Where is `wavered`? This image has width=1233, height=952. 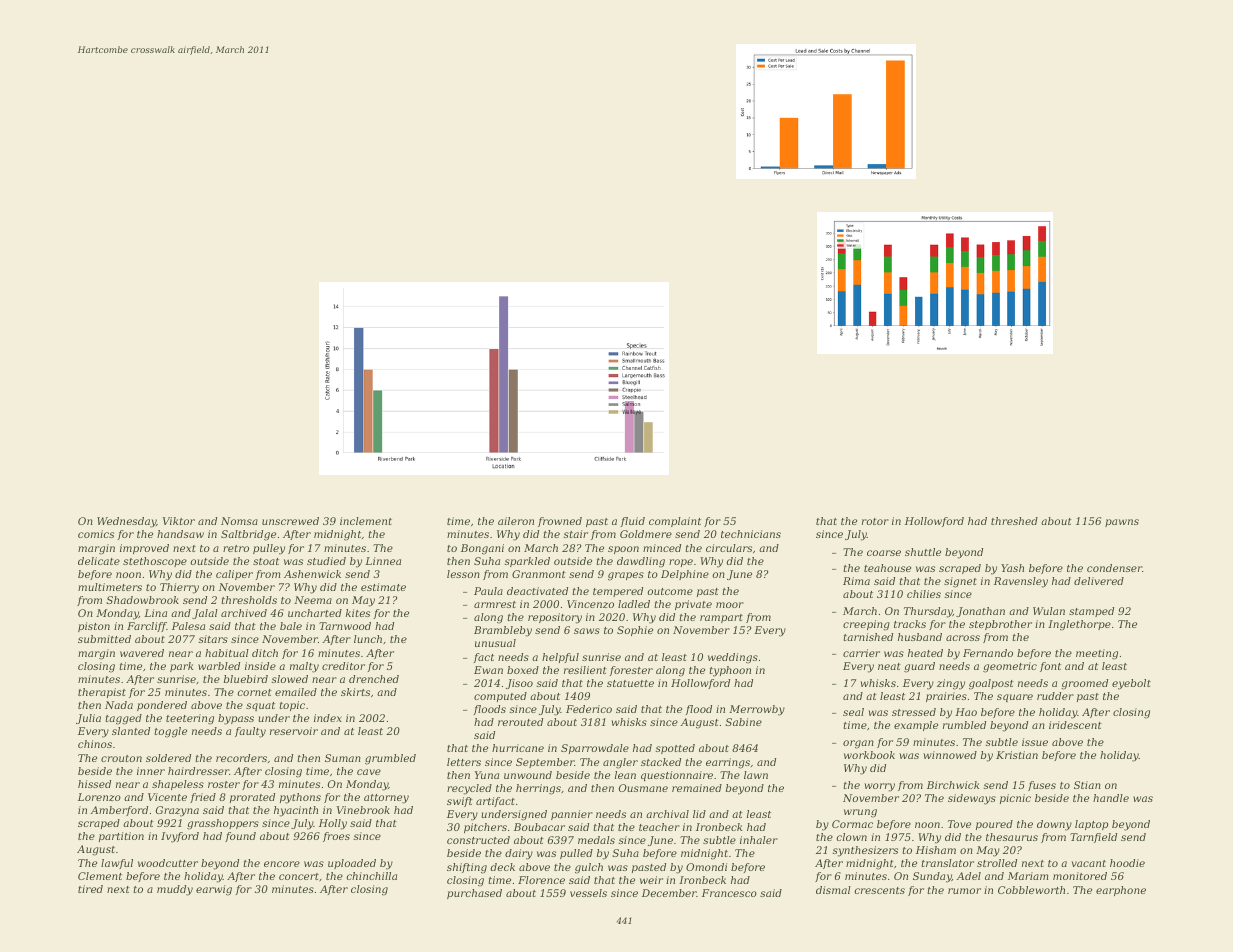 wavered is located at coordinates (142, 653).
